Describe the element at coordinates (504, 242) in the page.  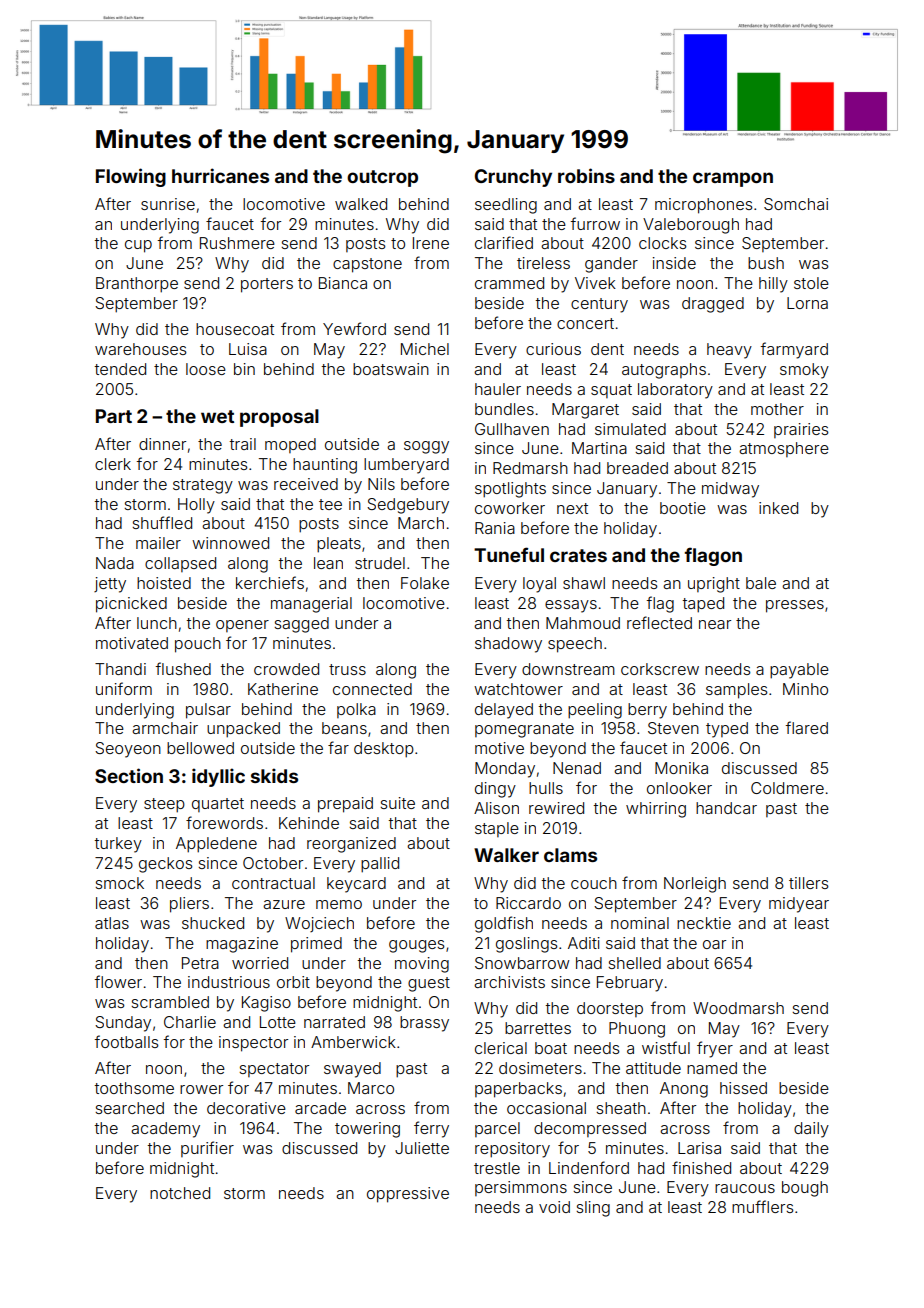
I see `clarified` at that location.
